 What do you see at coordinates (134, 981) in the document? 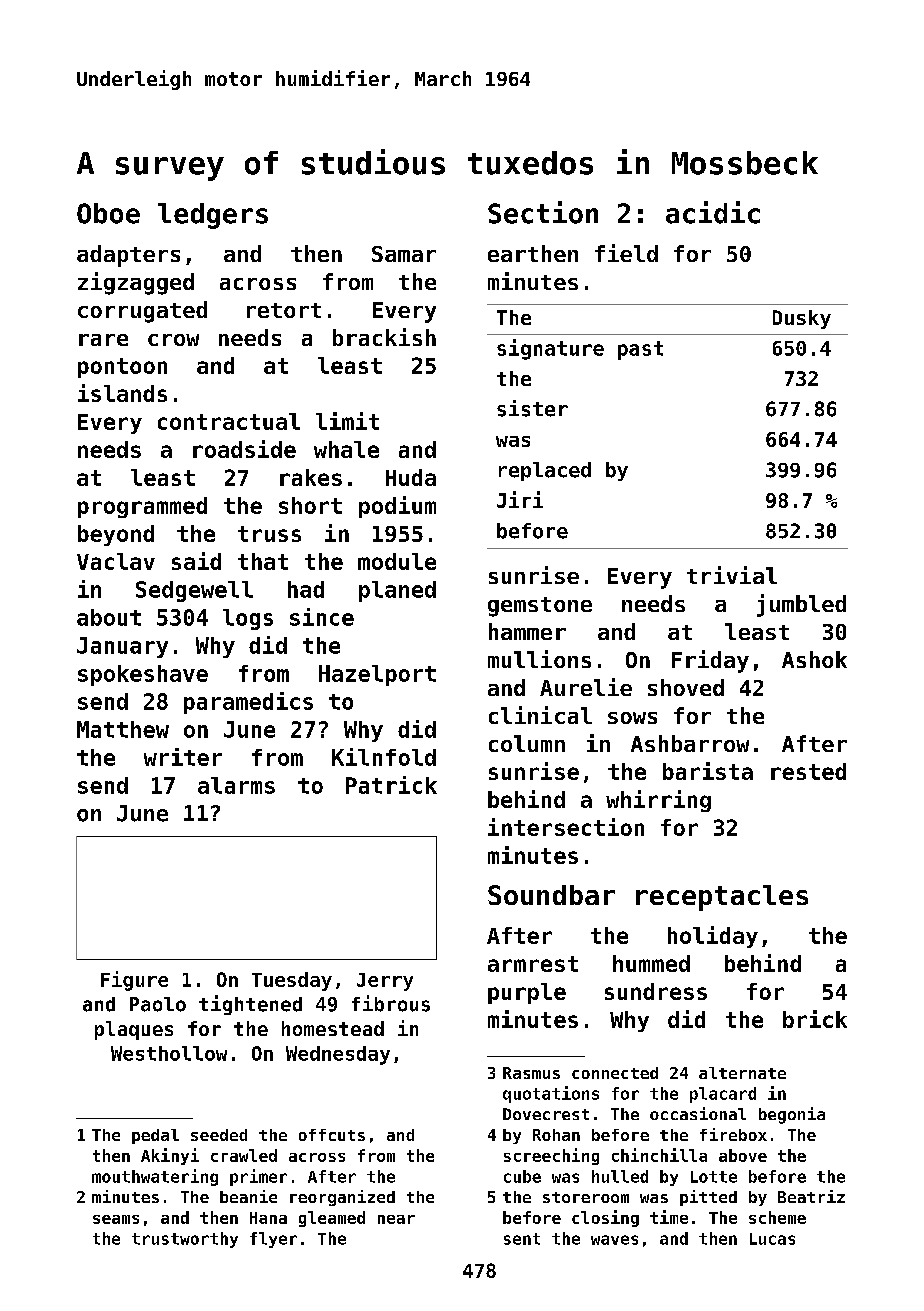
I see `Figure` at bounding box center [134, 981].
